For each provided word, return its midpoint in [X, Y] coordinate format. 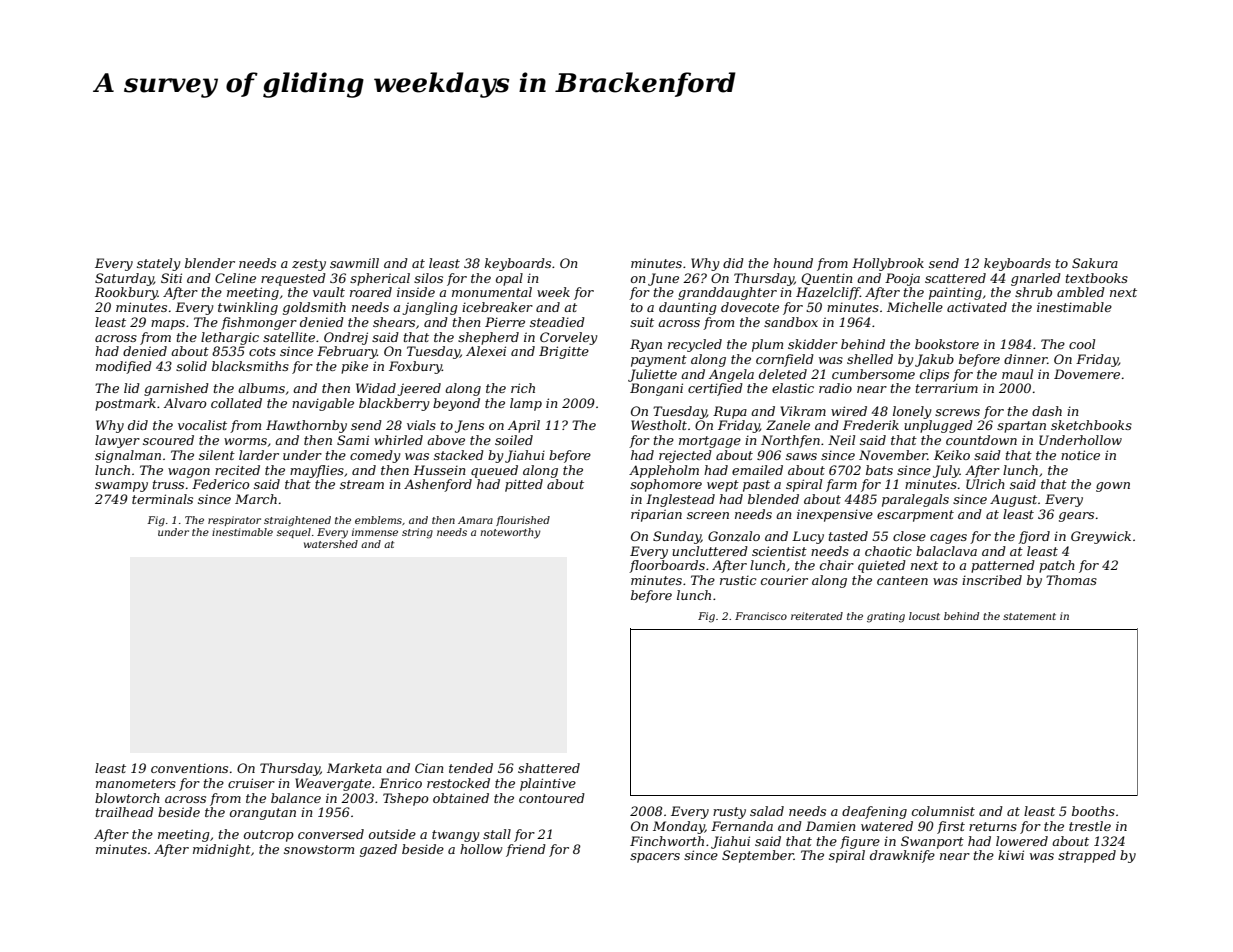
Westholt [659, 425]
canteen [902, 580]
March [256, 499]
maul [1017, 374]
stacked [459, 455]
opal [509, 279]
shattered [549, 768]
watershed [331, 544]
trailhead [125, 812]
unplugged [938, 426]
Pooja [902, 279]
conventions [189, 768]
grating [886, 617]
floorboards [667, 566]
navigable [323, 404]
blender [210, 263]
